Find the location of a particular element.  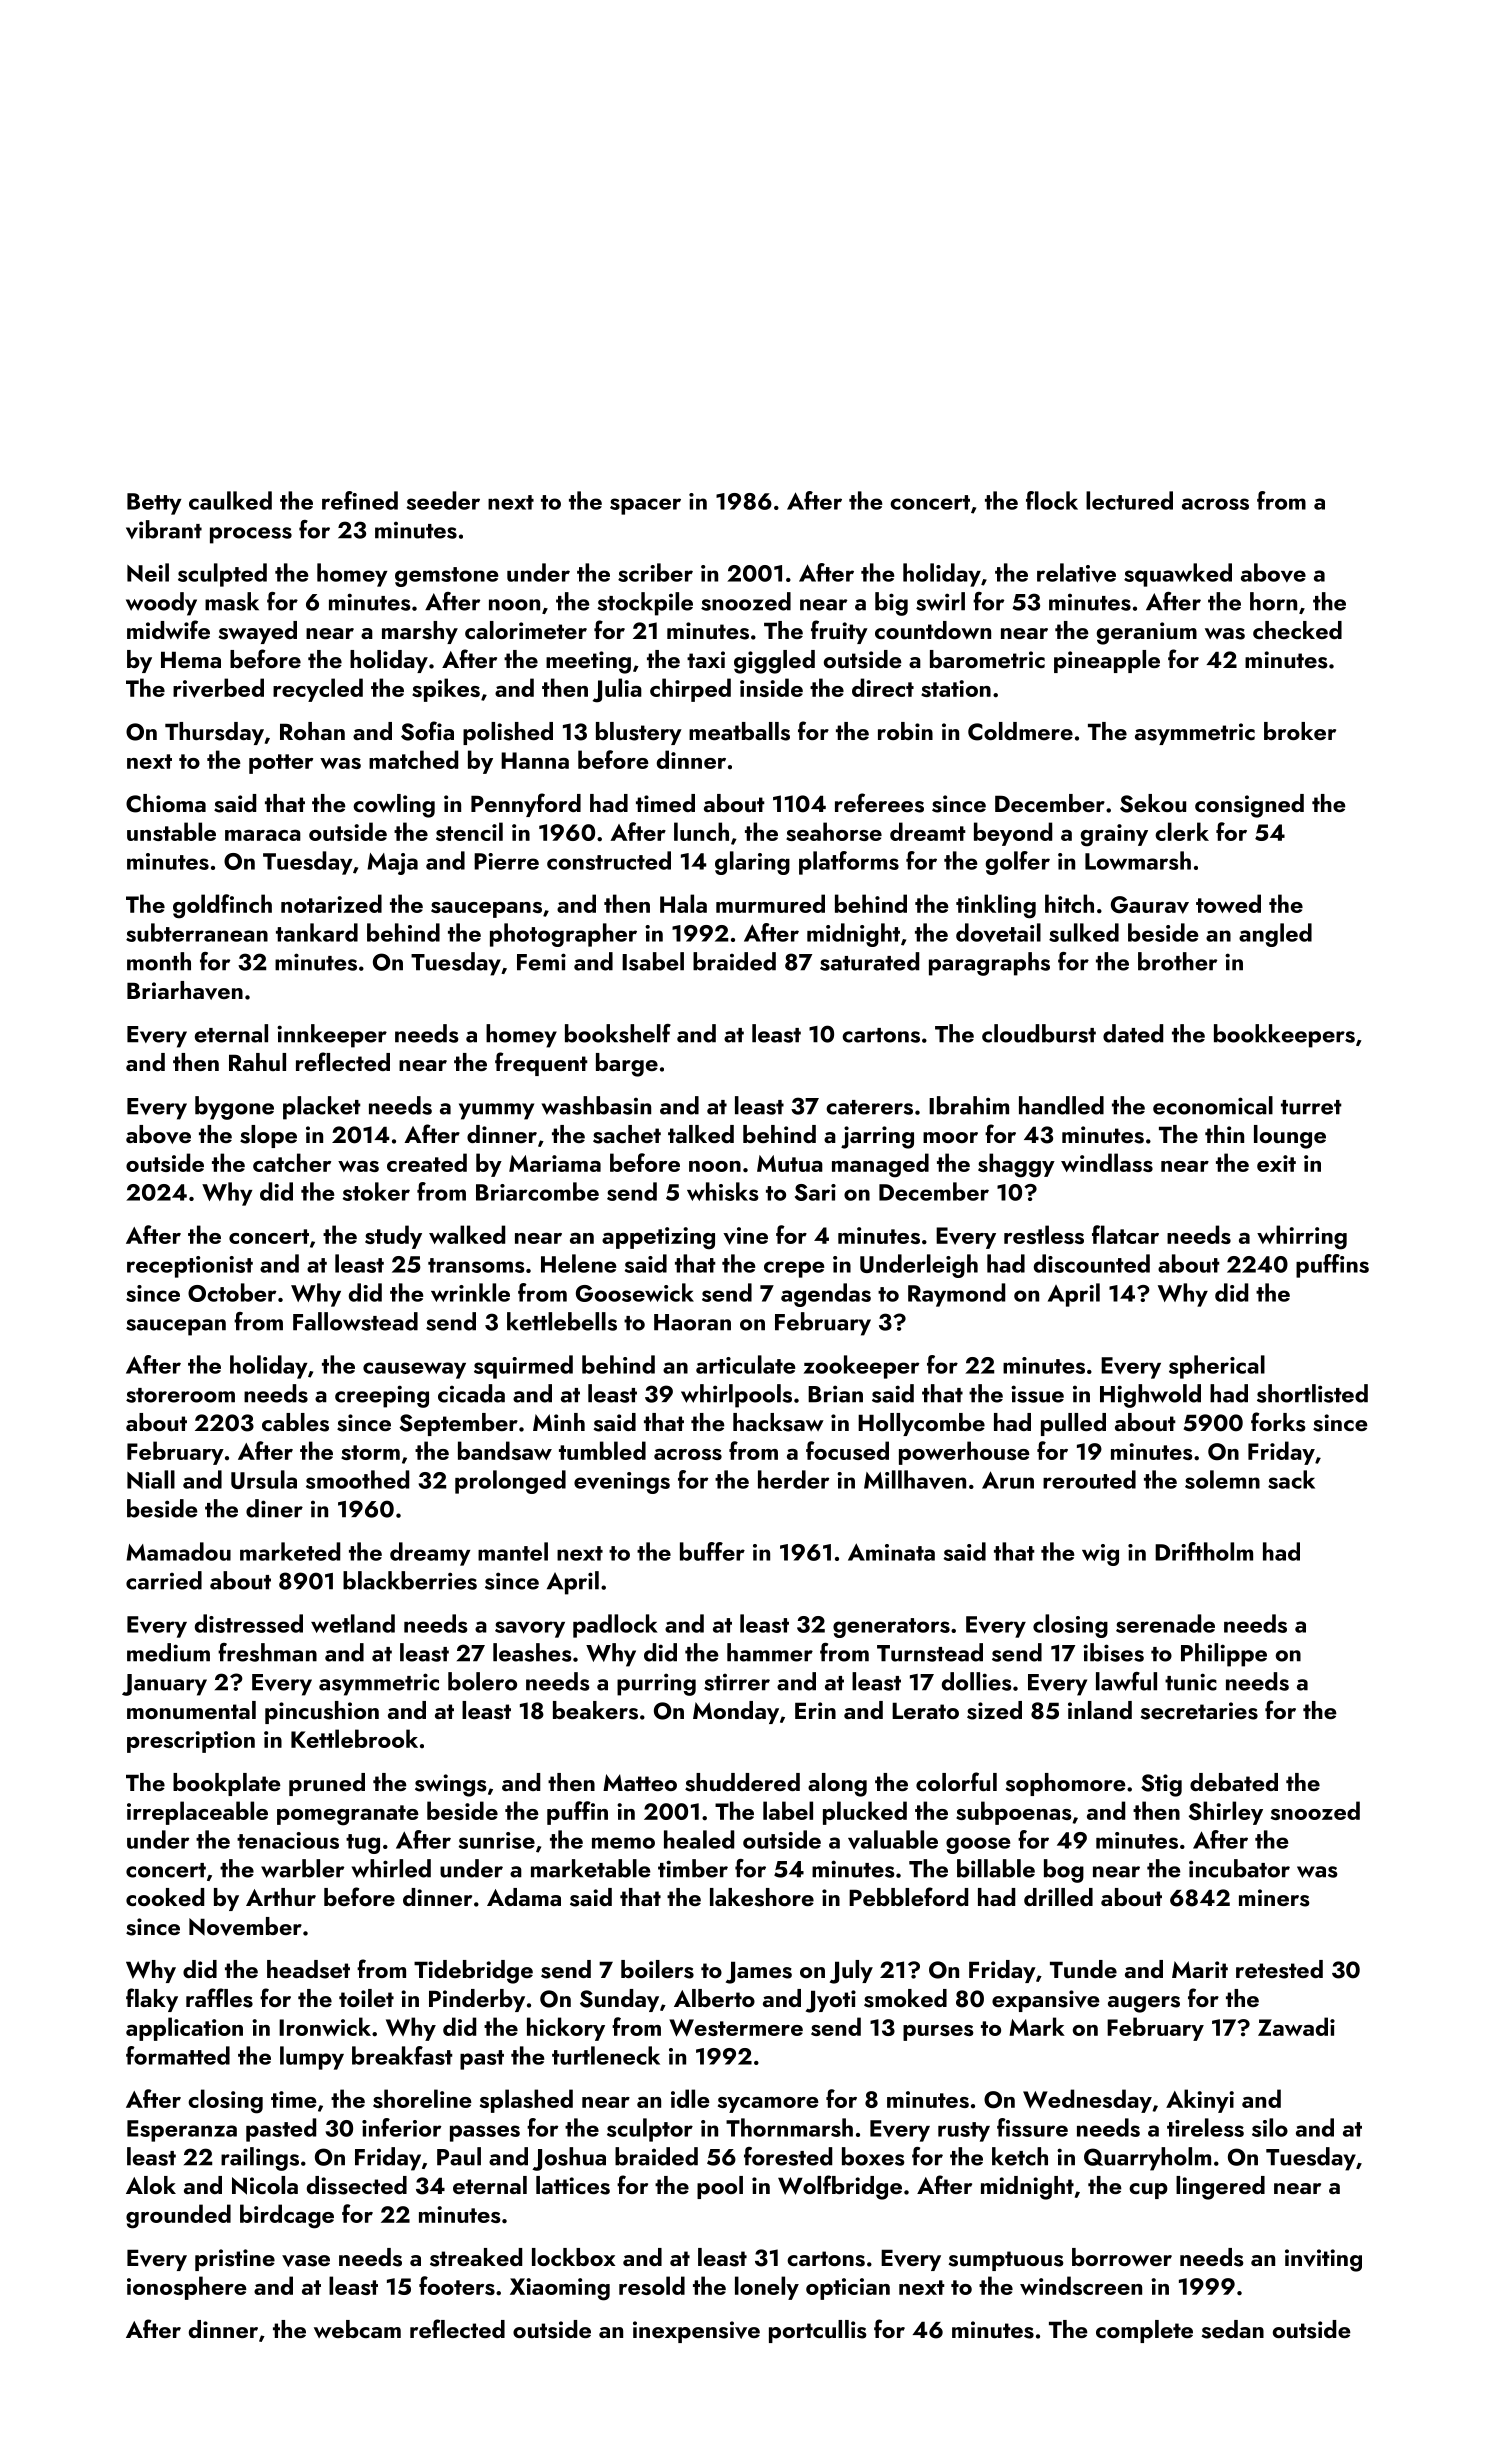

spacer is located at coordinates (645, 506).
